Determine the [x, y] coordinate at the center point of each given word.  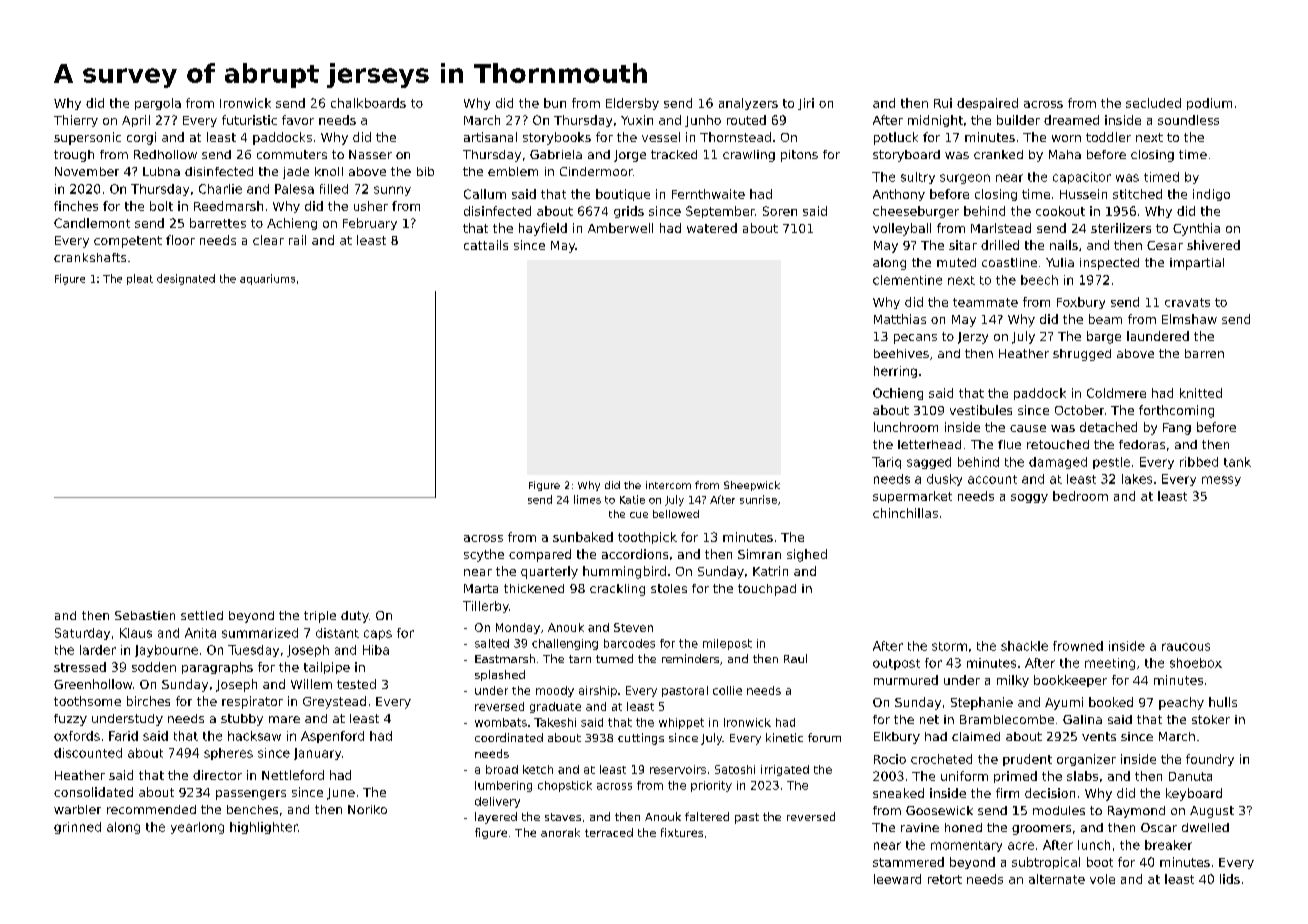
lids [1230, 879]
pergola [158, 104]
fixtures [682, 832]
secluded [1153, 103]
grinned [77, 828]
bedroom [1080, 496]
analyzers [748, 104]
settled [202, 615]
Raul [795, 658]
